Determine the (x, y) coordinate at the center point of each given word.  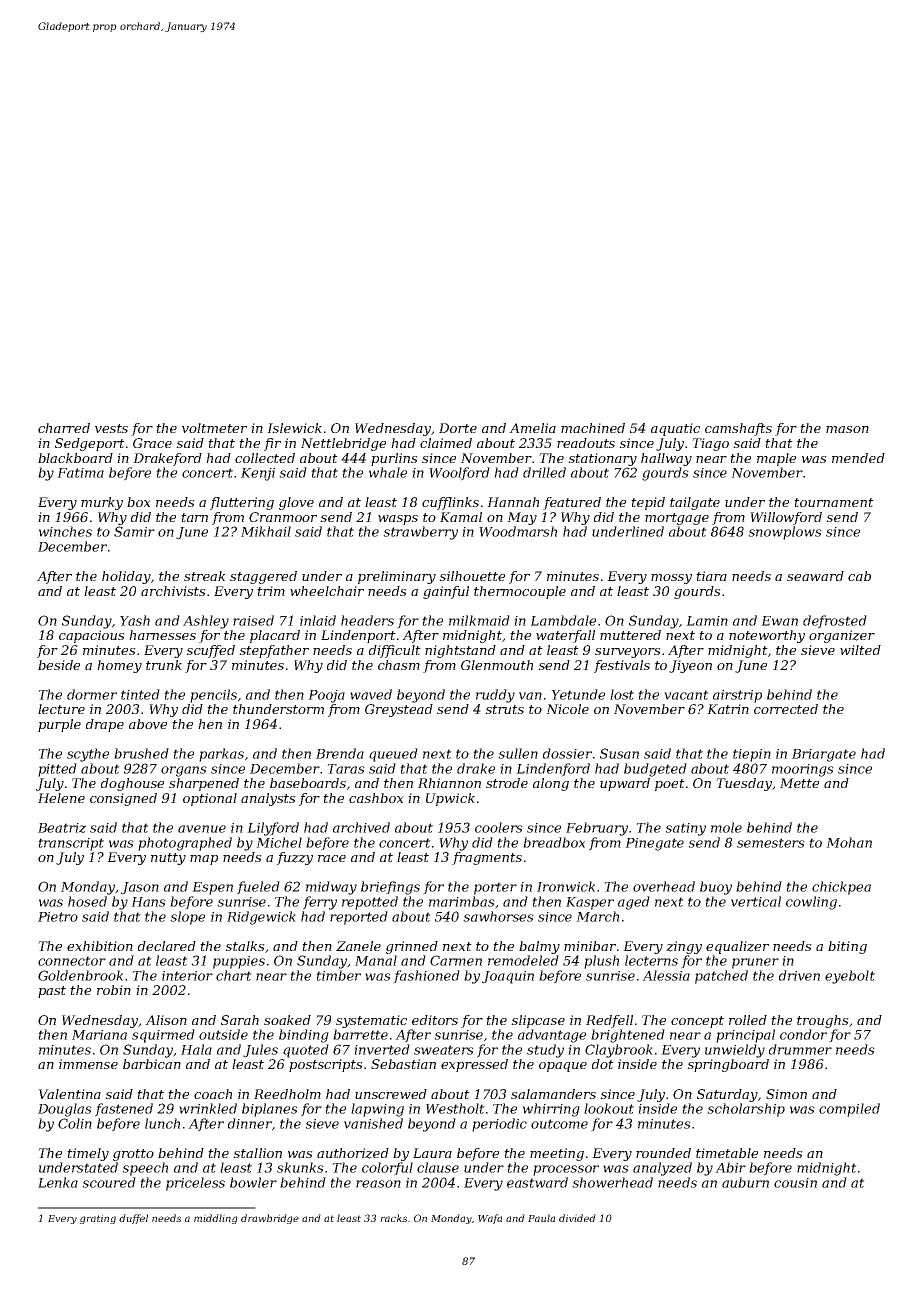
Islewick (294, 428)
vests (111, 428)
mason (847, 429)
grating (98, 1219)
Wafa (490, 1219)
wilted (860, 650)
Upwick (450, 799)
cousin (795, 1183)
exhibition (100, 946)
